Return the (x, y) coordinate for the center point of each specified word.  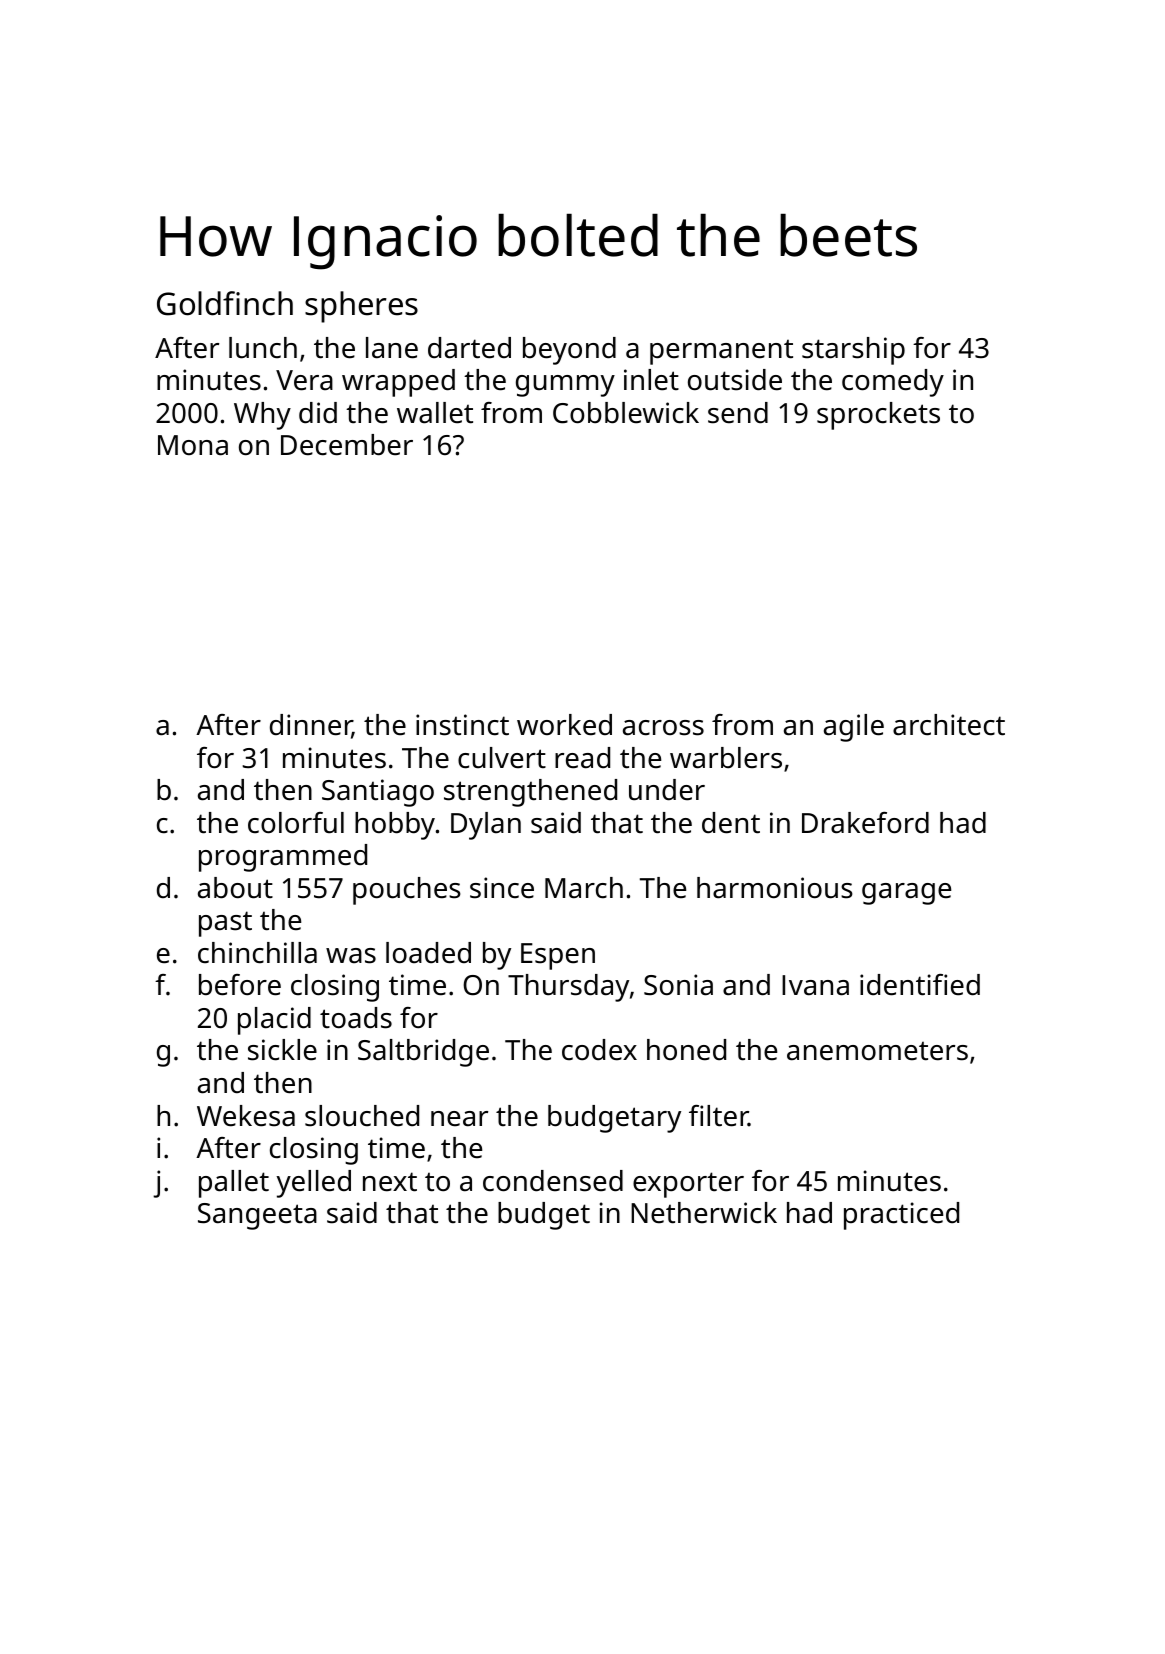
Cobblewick (626, 413)
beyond (569, 351)
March (584, 888)
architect (949, 725)
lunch (263, 348)
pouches (407, 891)
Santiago (378, 793)
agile (854, 728)
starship (853, 351)
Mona (193, 445)
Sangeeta (257, 1216)
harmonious (775, 888)
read (582, 758)
